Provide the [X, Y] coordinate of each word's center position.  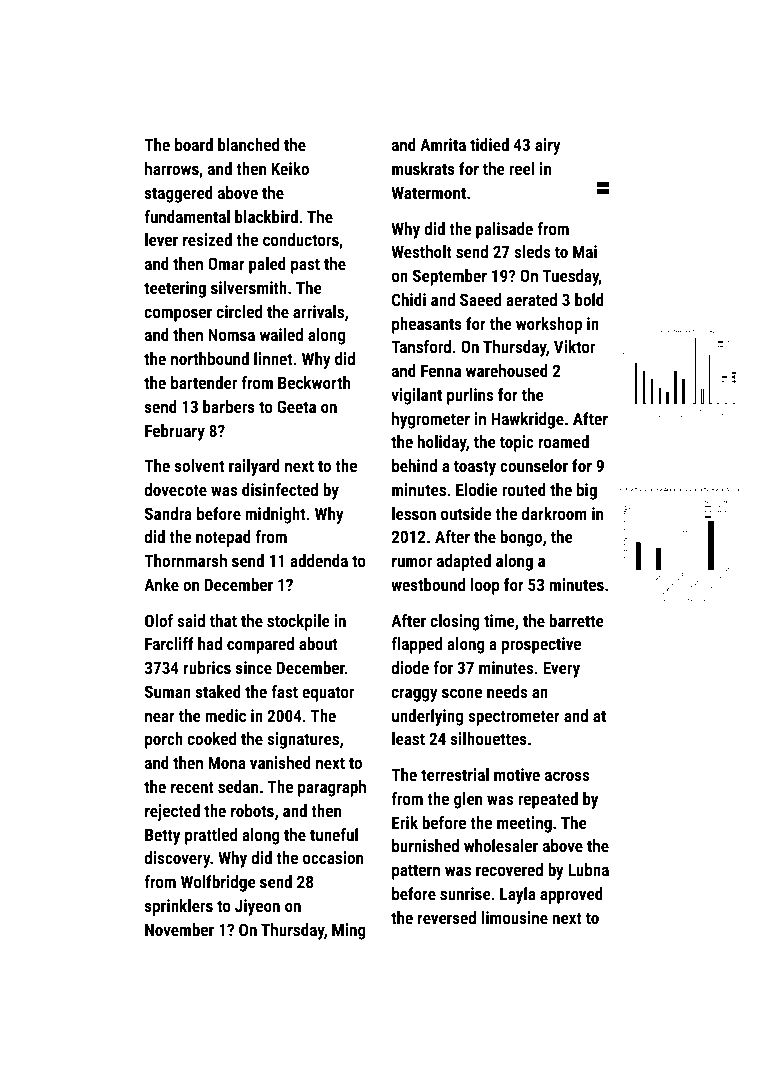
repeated [548, 800]
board [194, 144]
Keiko [290, 168]
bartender [204, 382]
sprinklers [179, 907]
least [408, 738]
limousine [514, 917]
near [160, 717]
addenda [319, 560]
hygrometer [431, 420]
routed [524, 489]
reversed [447, 917]
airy [548, 146]
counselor [534, 465]
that [223, 620]
